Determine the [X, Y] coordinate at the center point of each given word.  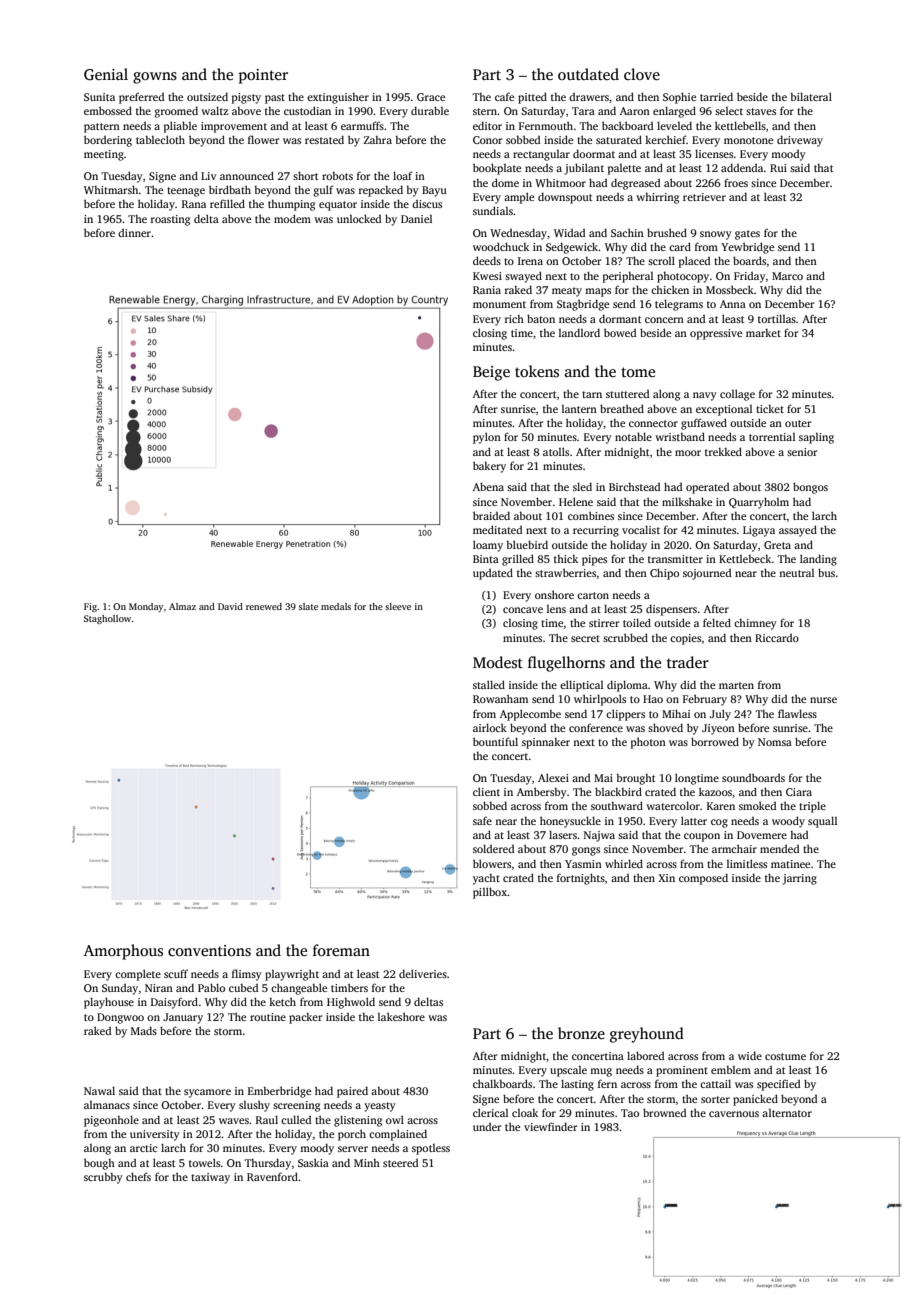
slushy [254, 1106]
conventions [209, 951]
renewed [264, 606]
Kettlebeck [745, 559]
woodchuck [501, 246]
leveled [674, 125]
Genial [106, 74]
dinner [134, 233]
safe [482, 820]
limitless [747, 863]
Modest [498, 662]
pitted [532, 98]
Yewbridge [747, 248]
